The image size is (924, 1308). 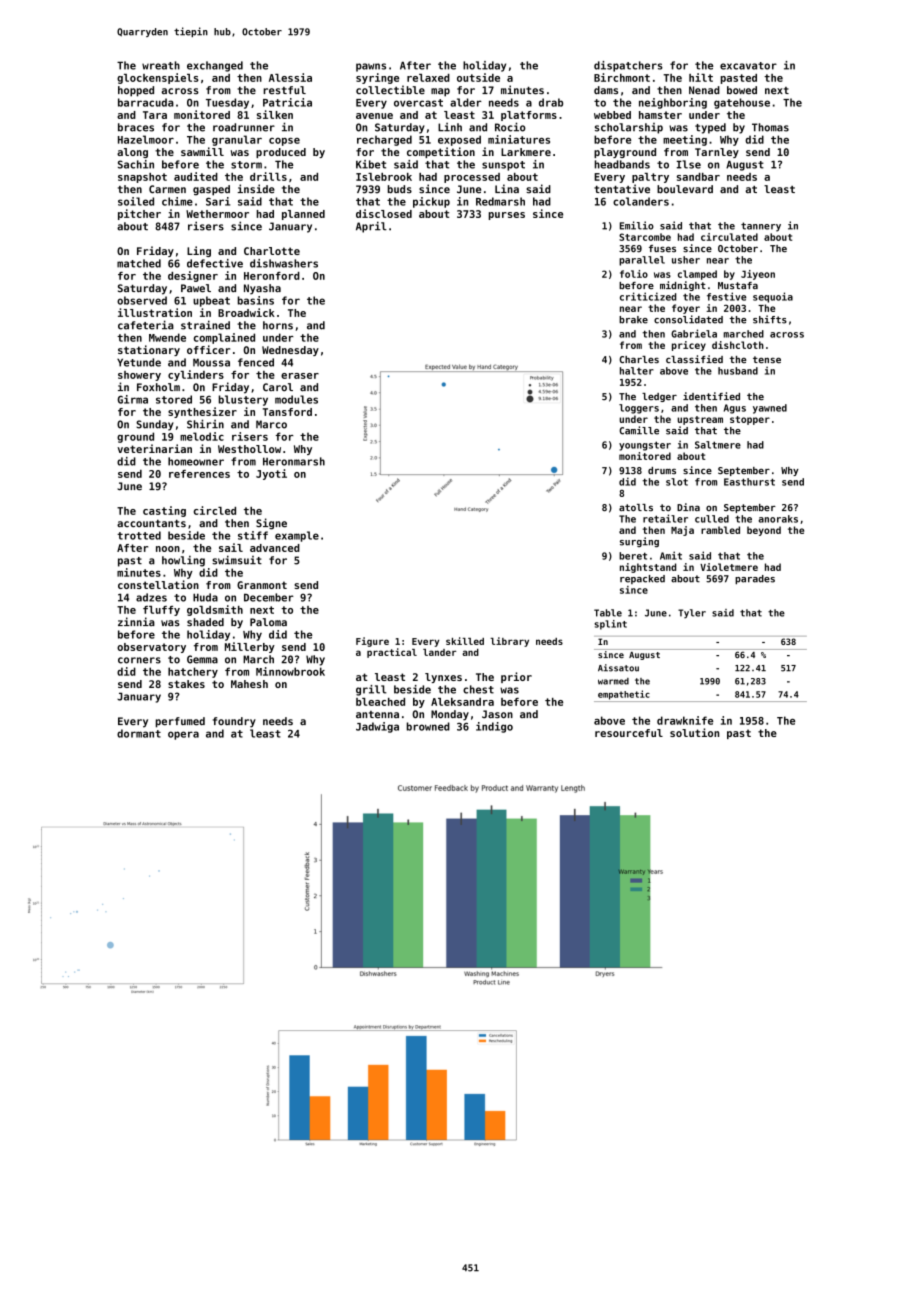 What do you see at coordinates (215, 510) in the document?
I see `circled` at bounding box center [215, 510].
